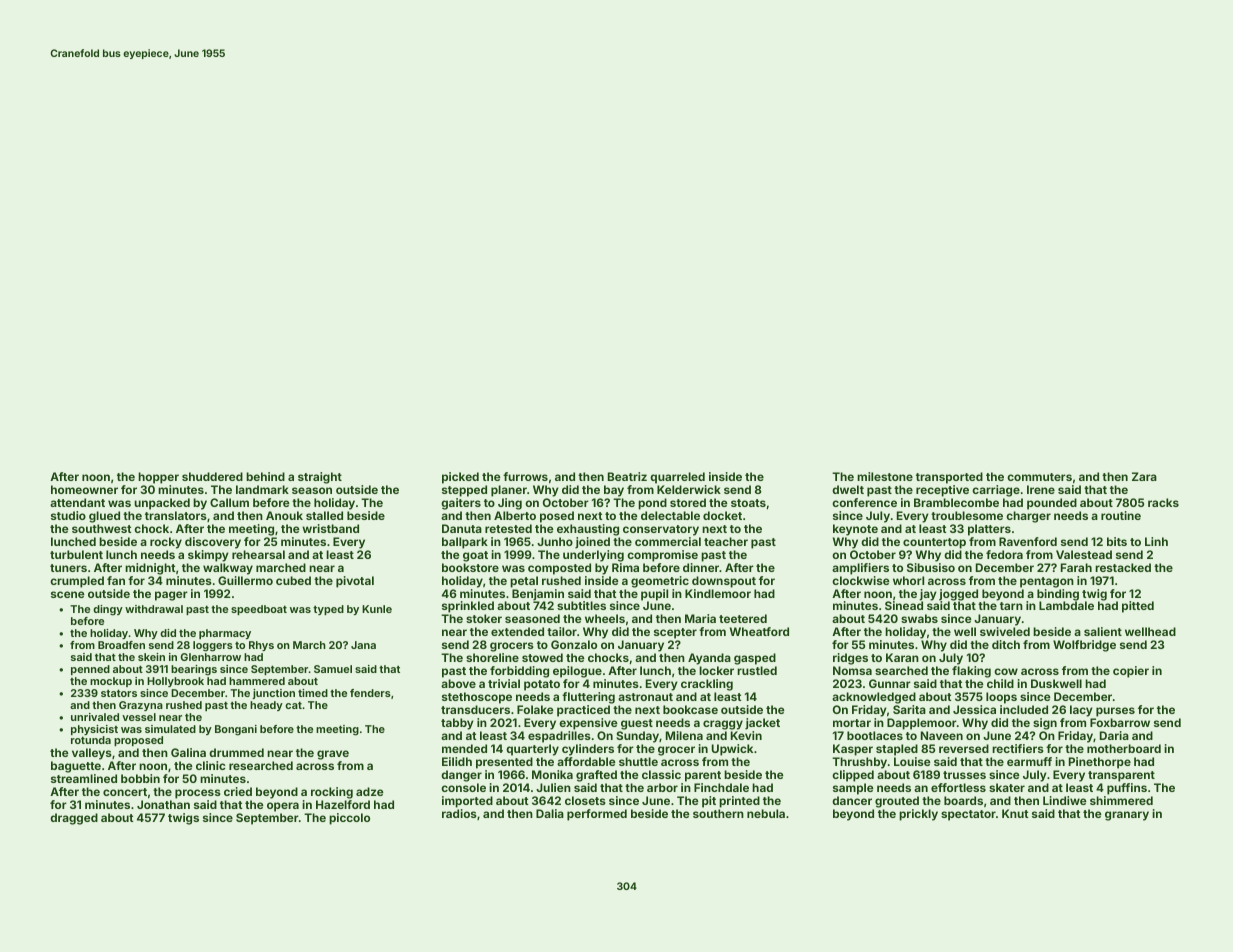 This image has width=1233, height=952. Describe the element at coordinates (158, 478) in the image. I see `hopper` at that location.
